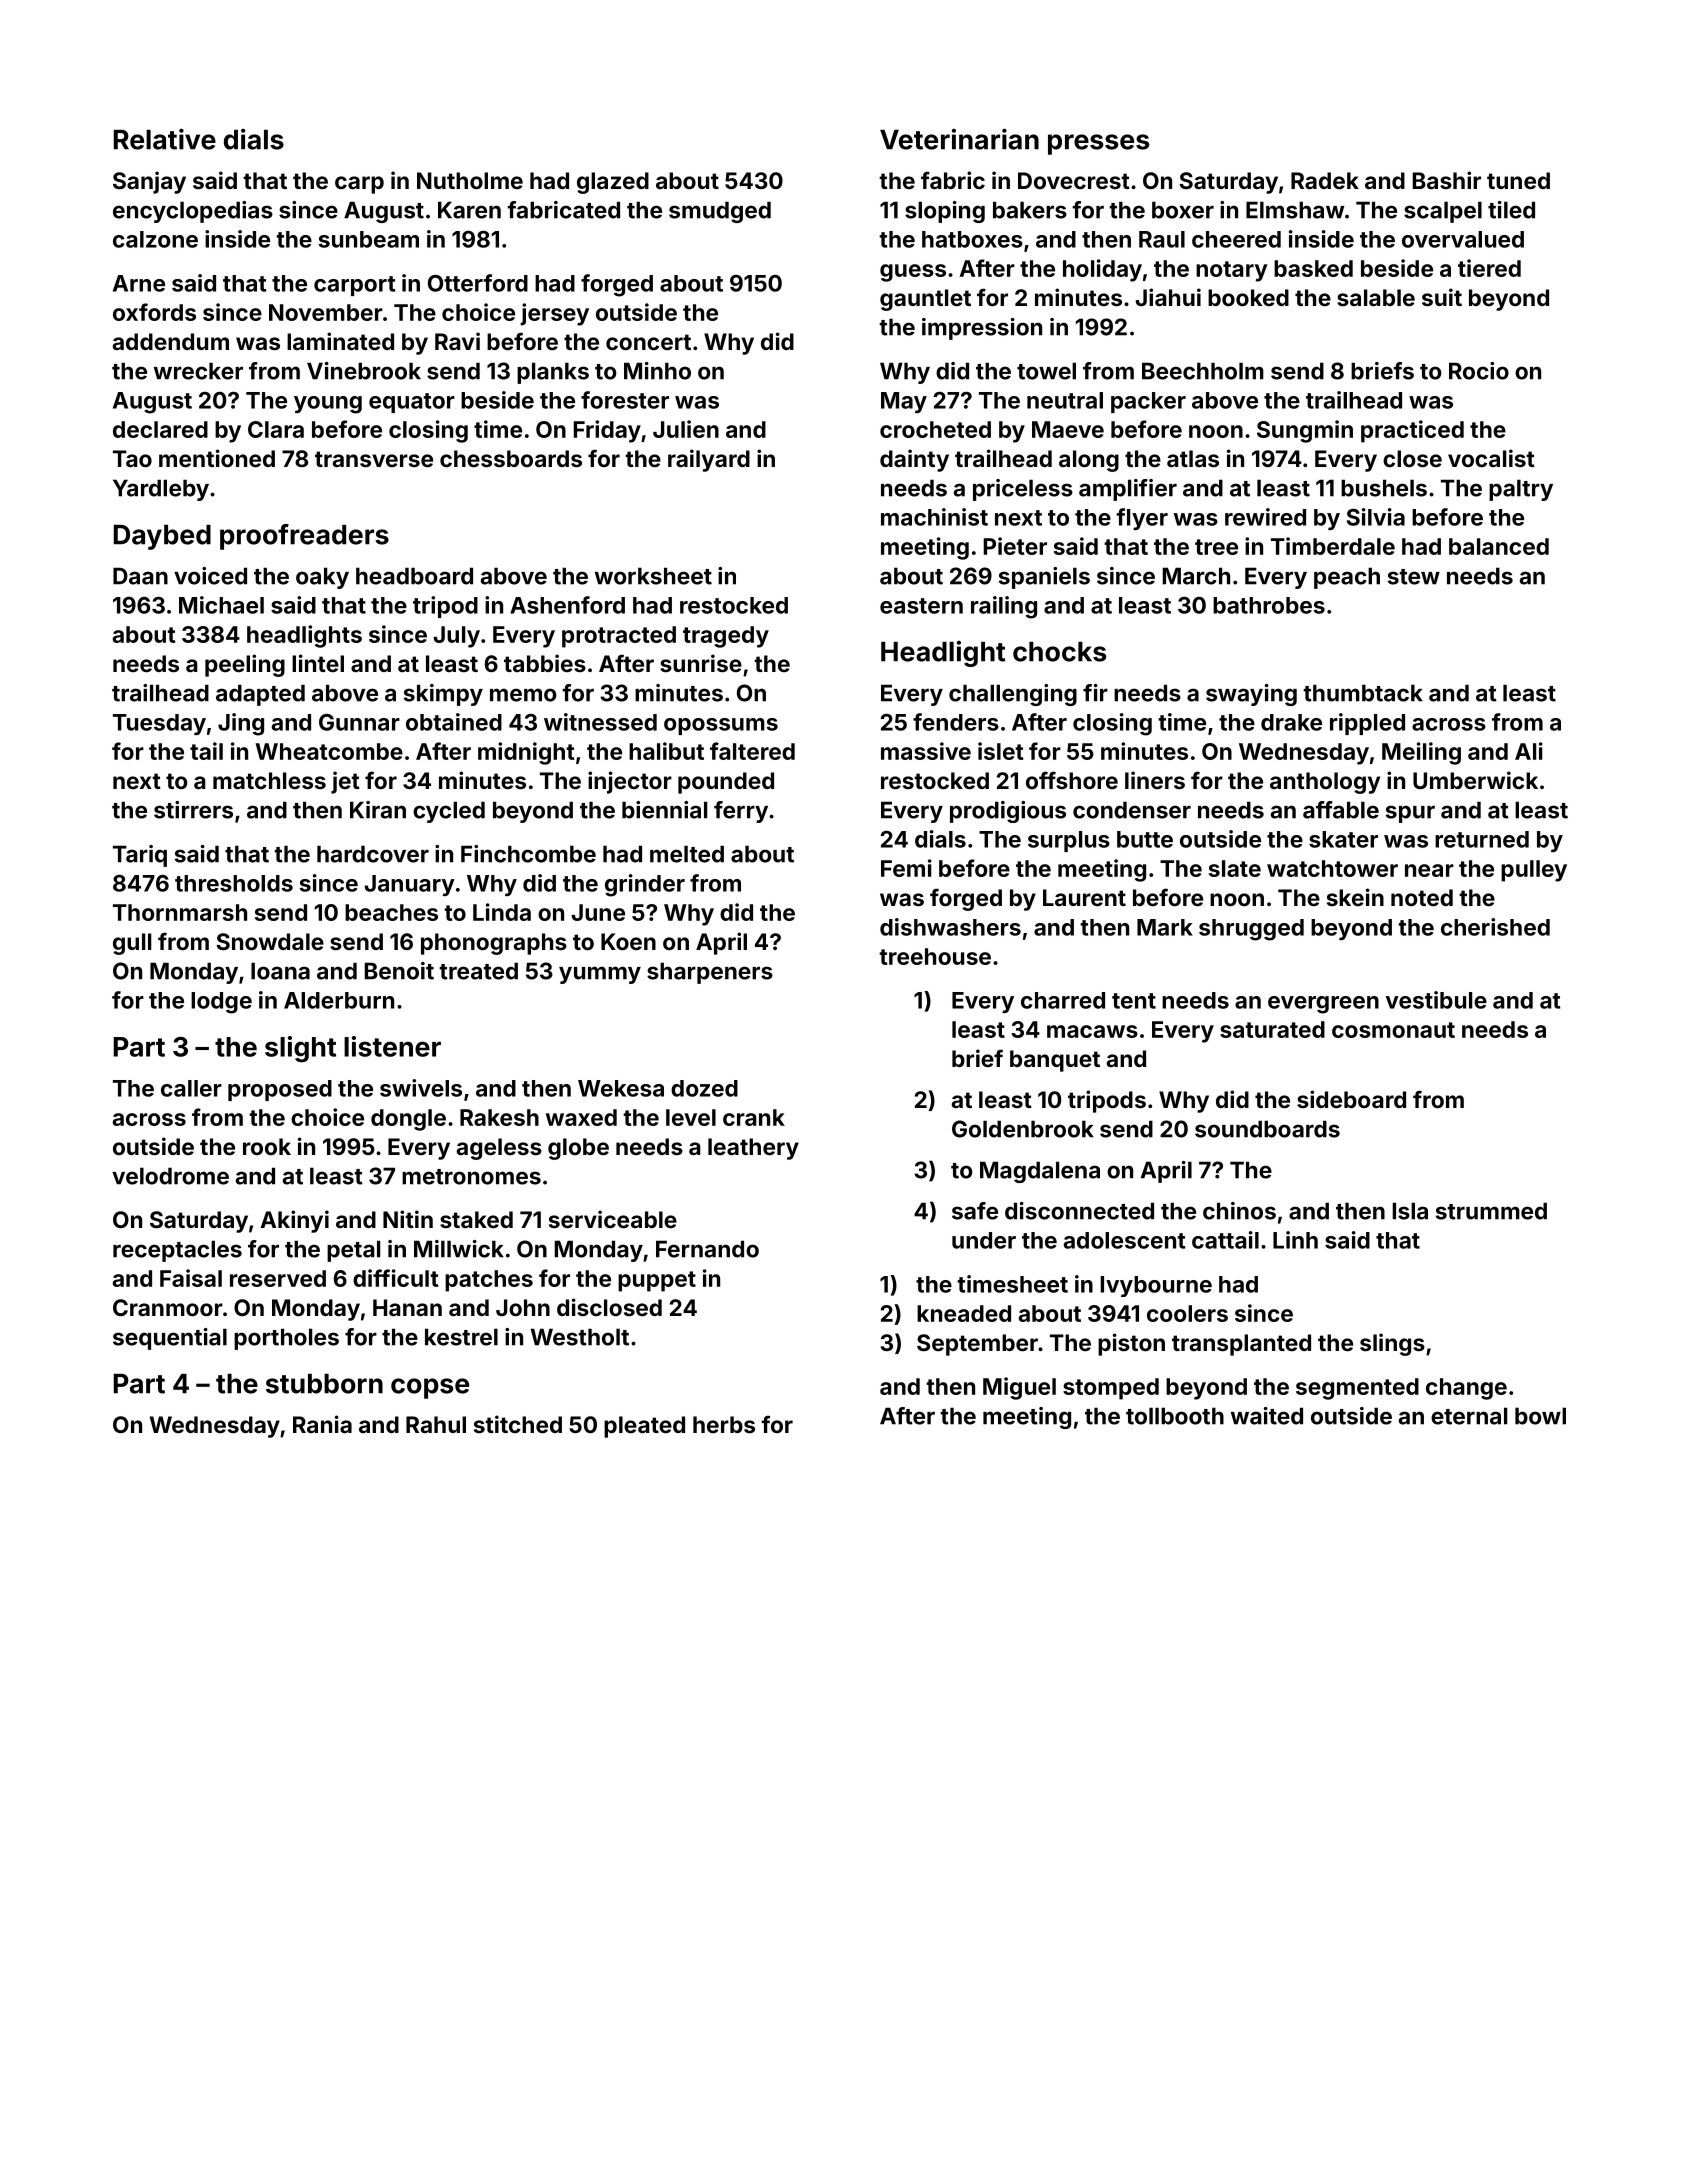  I want to click on smudged, so click(720, 212).
